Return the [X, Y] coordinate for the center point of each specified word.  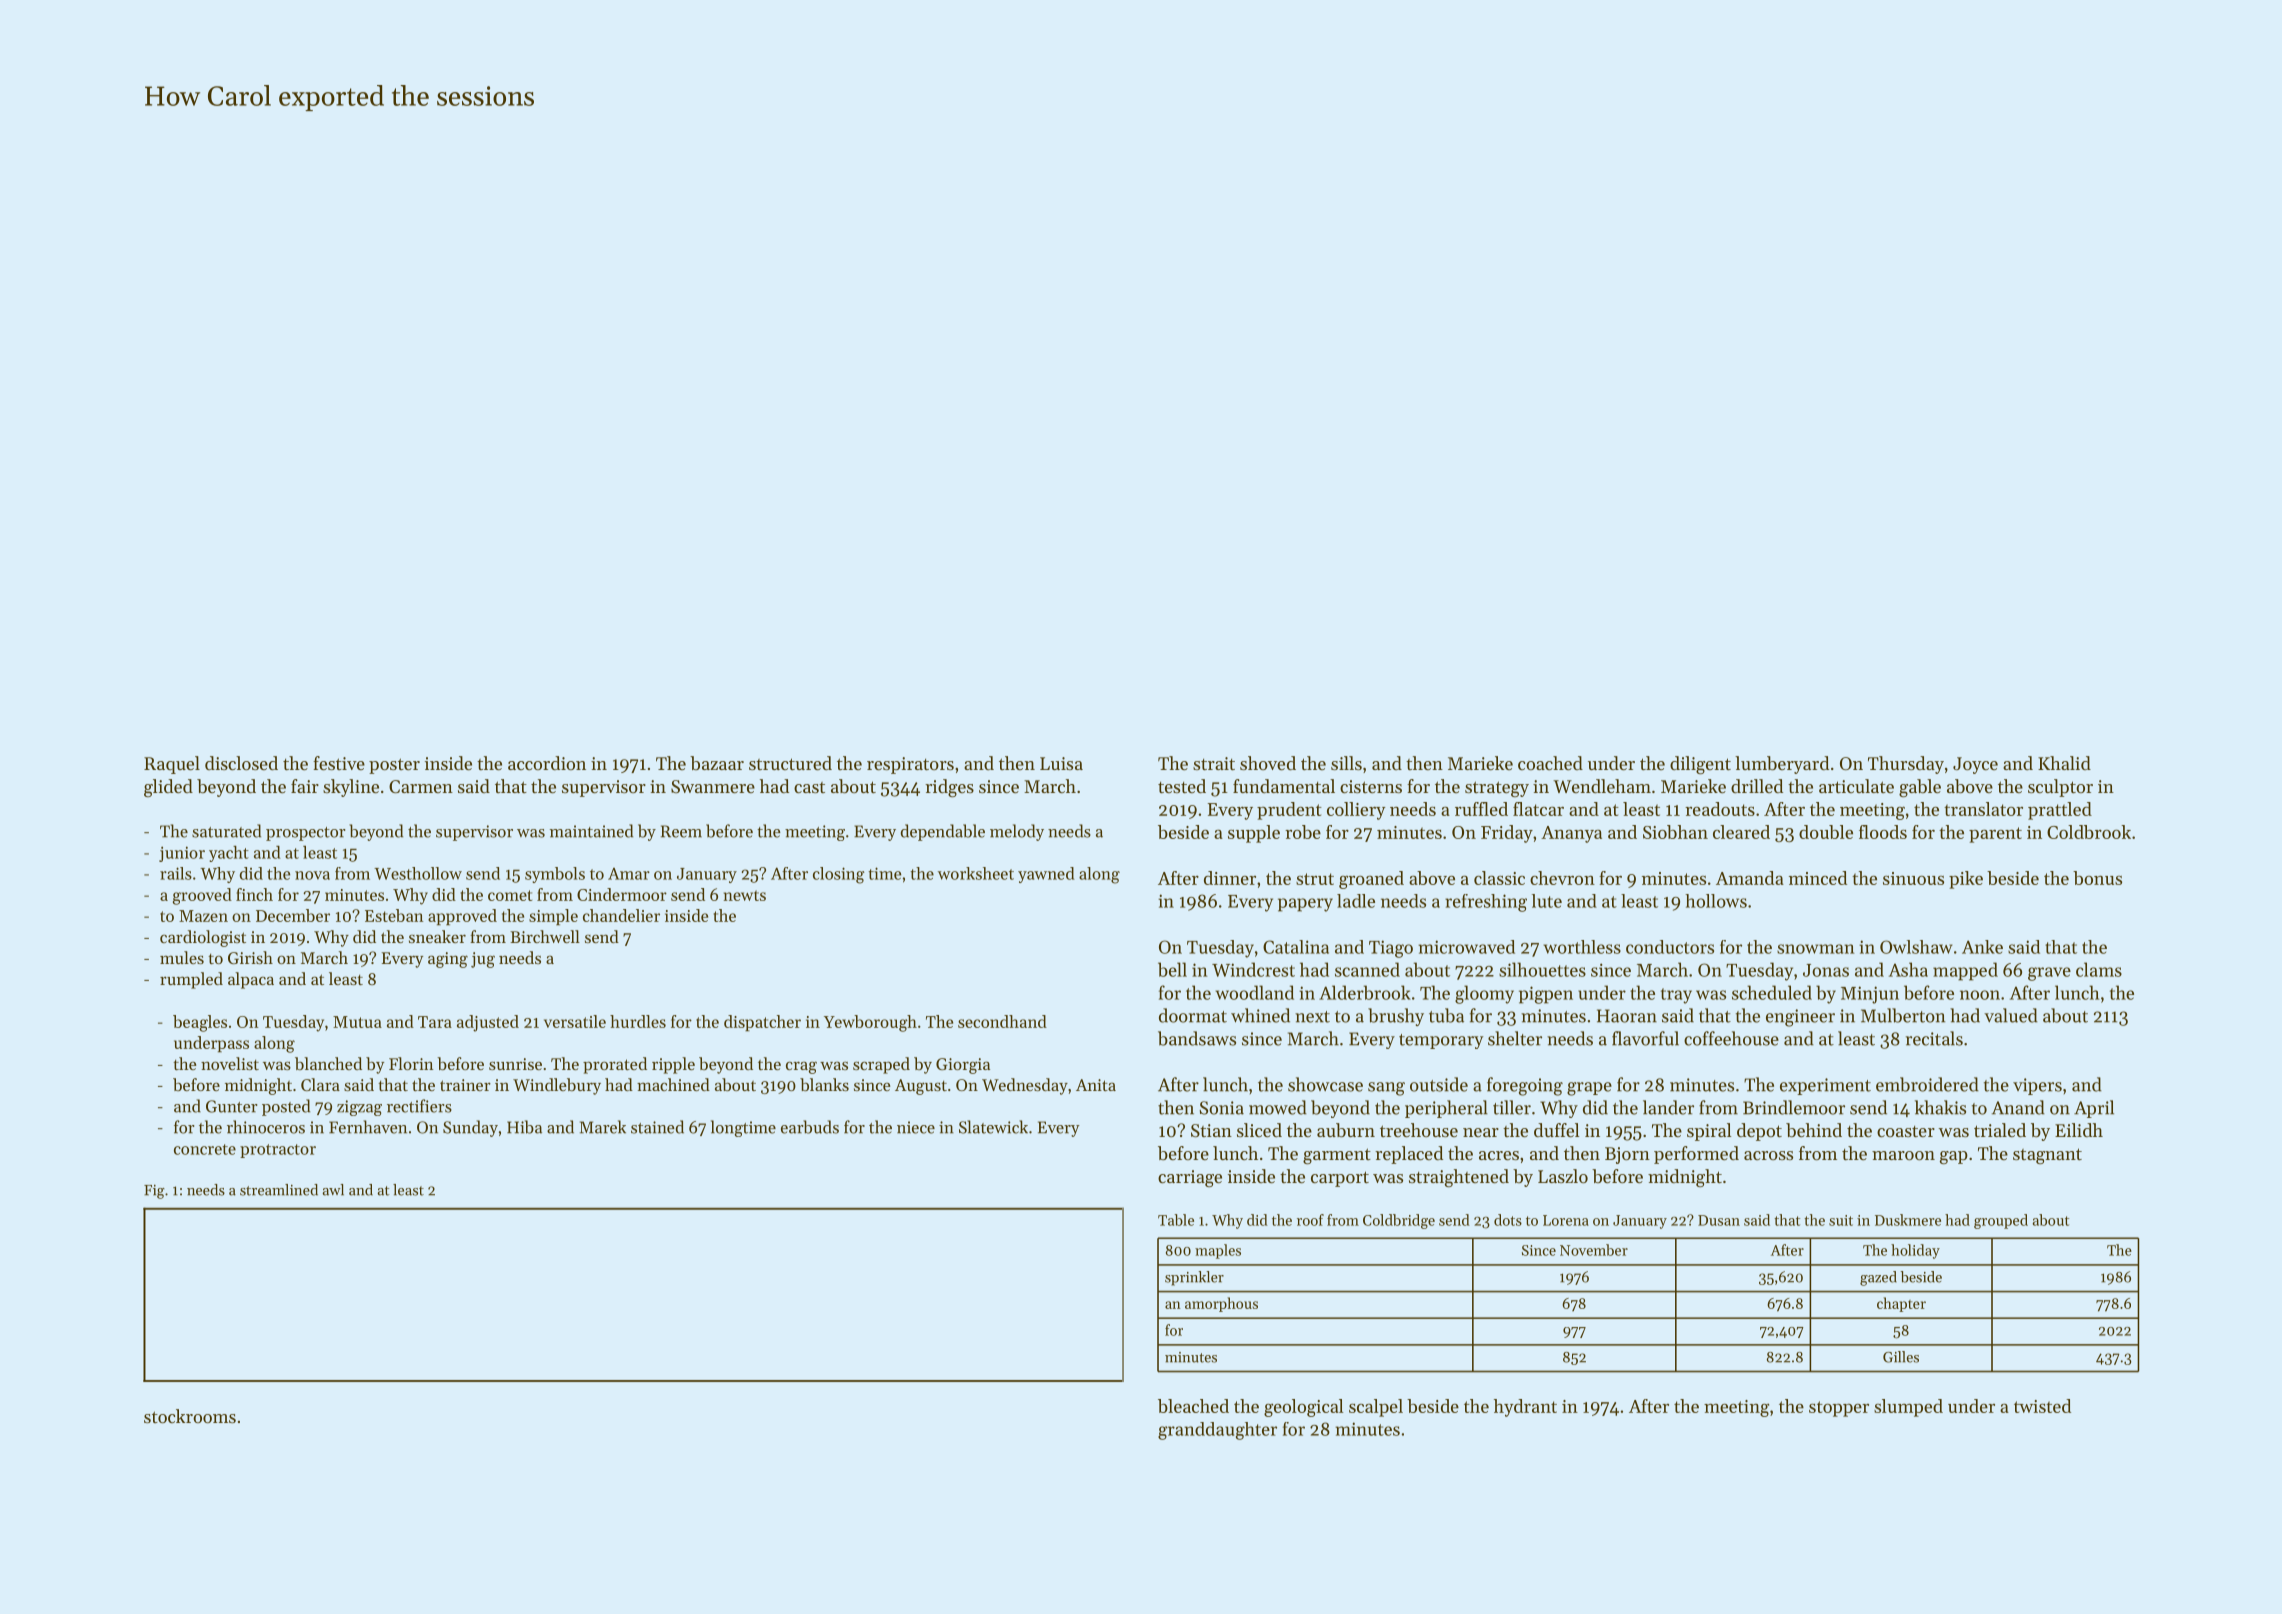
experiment [1825, 1086]
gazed [1878, 1278]
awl [333, 1190]
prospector [305, 834]
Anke [1982, 947]
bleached [1193, 1406]
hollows [1716, 901]
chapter [1901, 1304]
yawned [1046, 875]
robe [1303, 832]
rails [176, 873]
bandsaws [1197, 1038]
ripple [673, 1065]
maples [1218, 1251]
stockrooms [190, 1416]
